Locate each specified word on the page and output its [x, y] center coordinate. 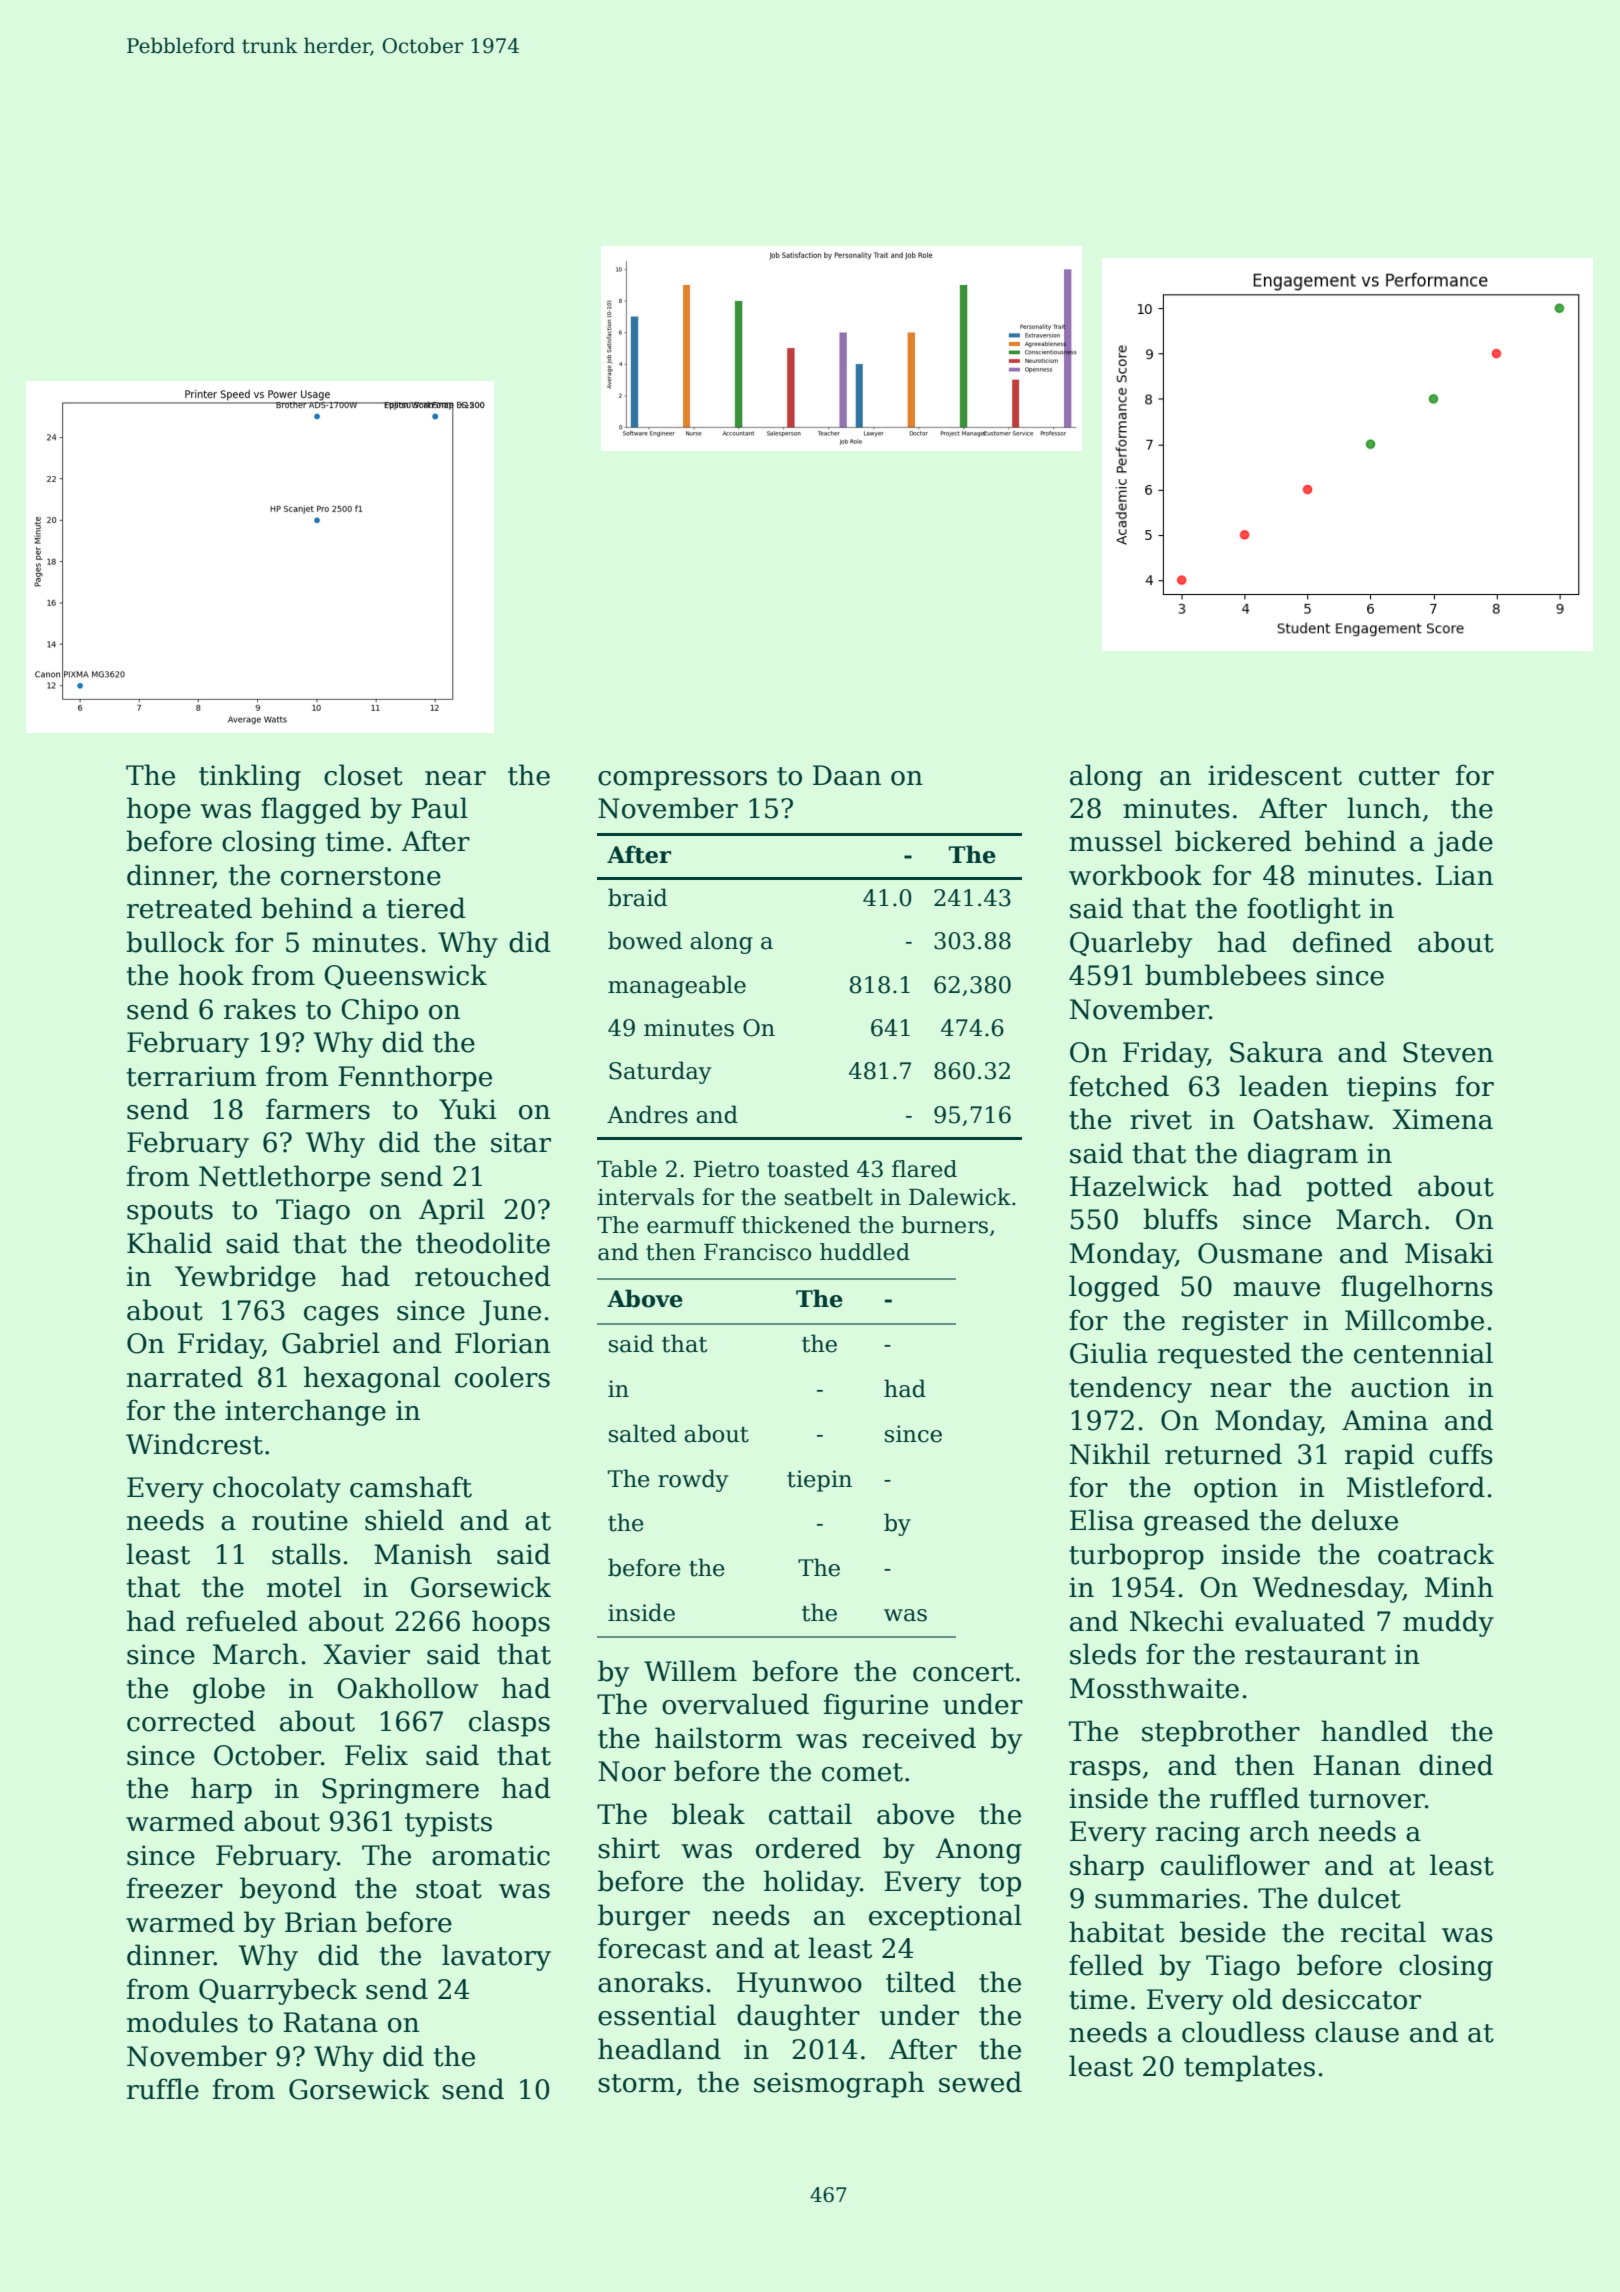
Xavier [366, 1654]
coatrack [1436, 1554]
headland [659, 2049]
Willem [690, 1671]
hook [211, 975]
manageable [677, 986]
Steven [1448, 1052]
